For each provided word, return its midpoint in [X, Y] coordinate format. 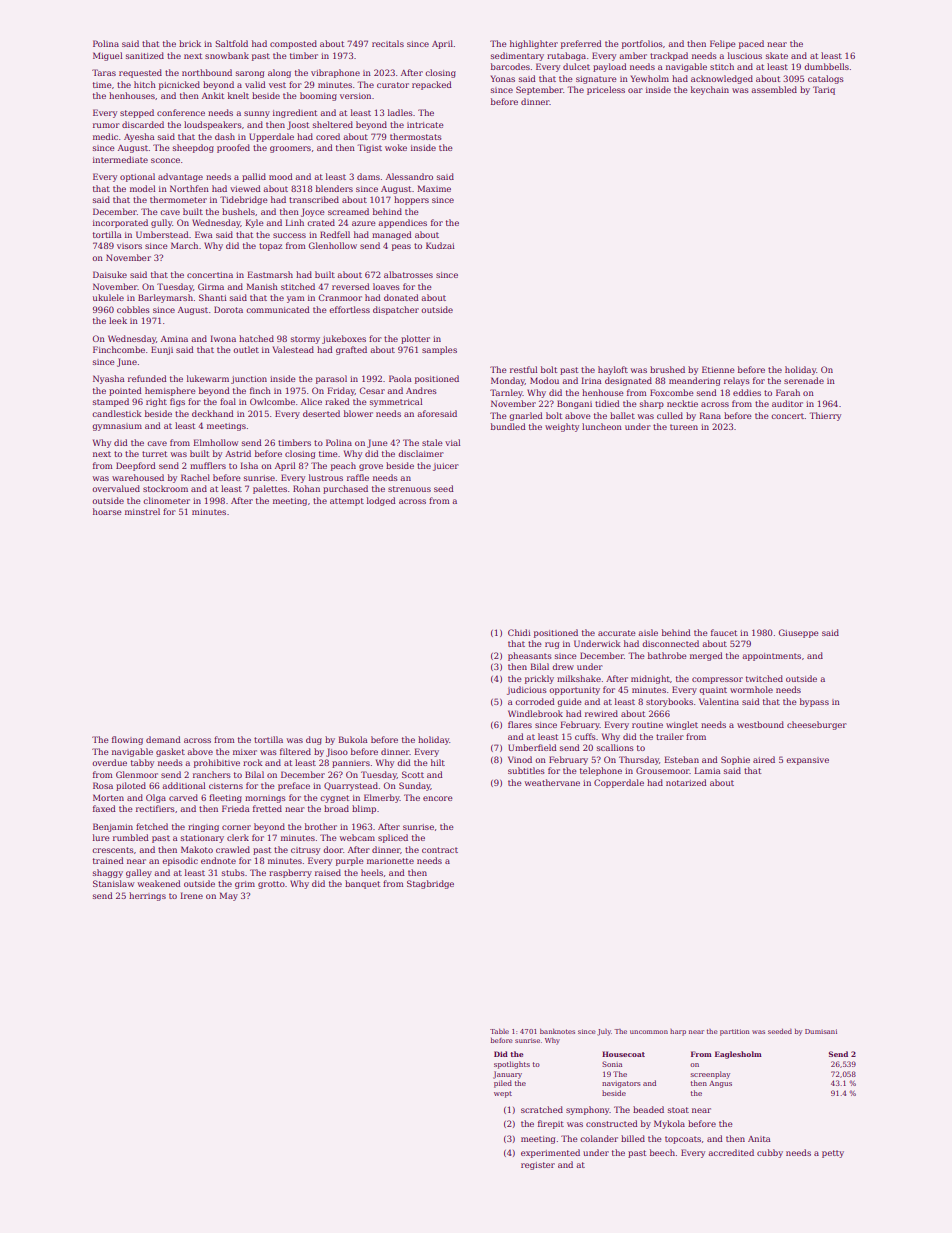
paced [751, 44]
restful [523, 369]
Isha [249, 465]
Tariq [824, 90]
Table [499, 1031]
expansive [807, 761]
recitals [388, 43]
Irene [191, 895]
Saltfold [231, 43]
